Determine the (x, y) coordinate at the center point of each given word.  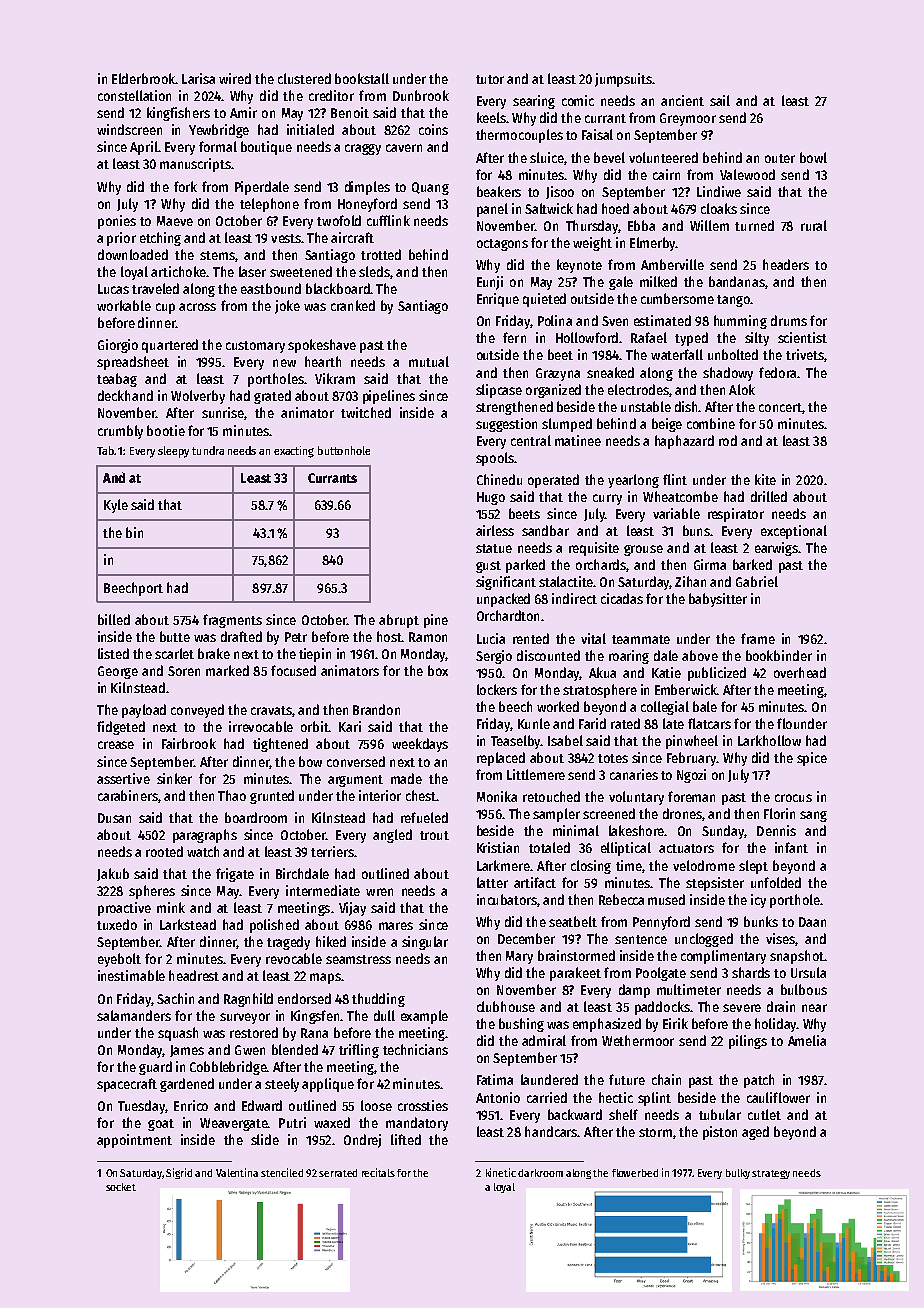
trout (434, 835)
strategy (771, 1174)
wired (235, 78)
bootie (166, 430)
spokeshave (322, 346)
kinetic (501, 1172)
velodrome (704, 865)
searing (534, 102)
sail (720, 100)
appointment (134, 1141)
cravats (271, 710)
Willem (709, 225)
